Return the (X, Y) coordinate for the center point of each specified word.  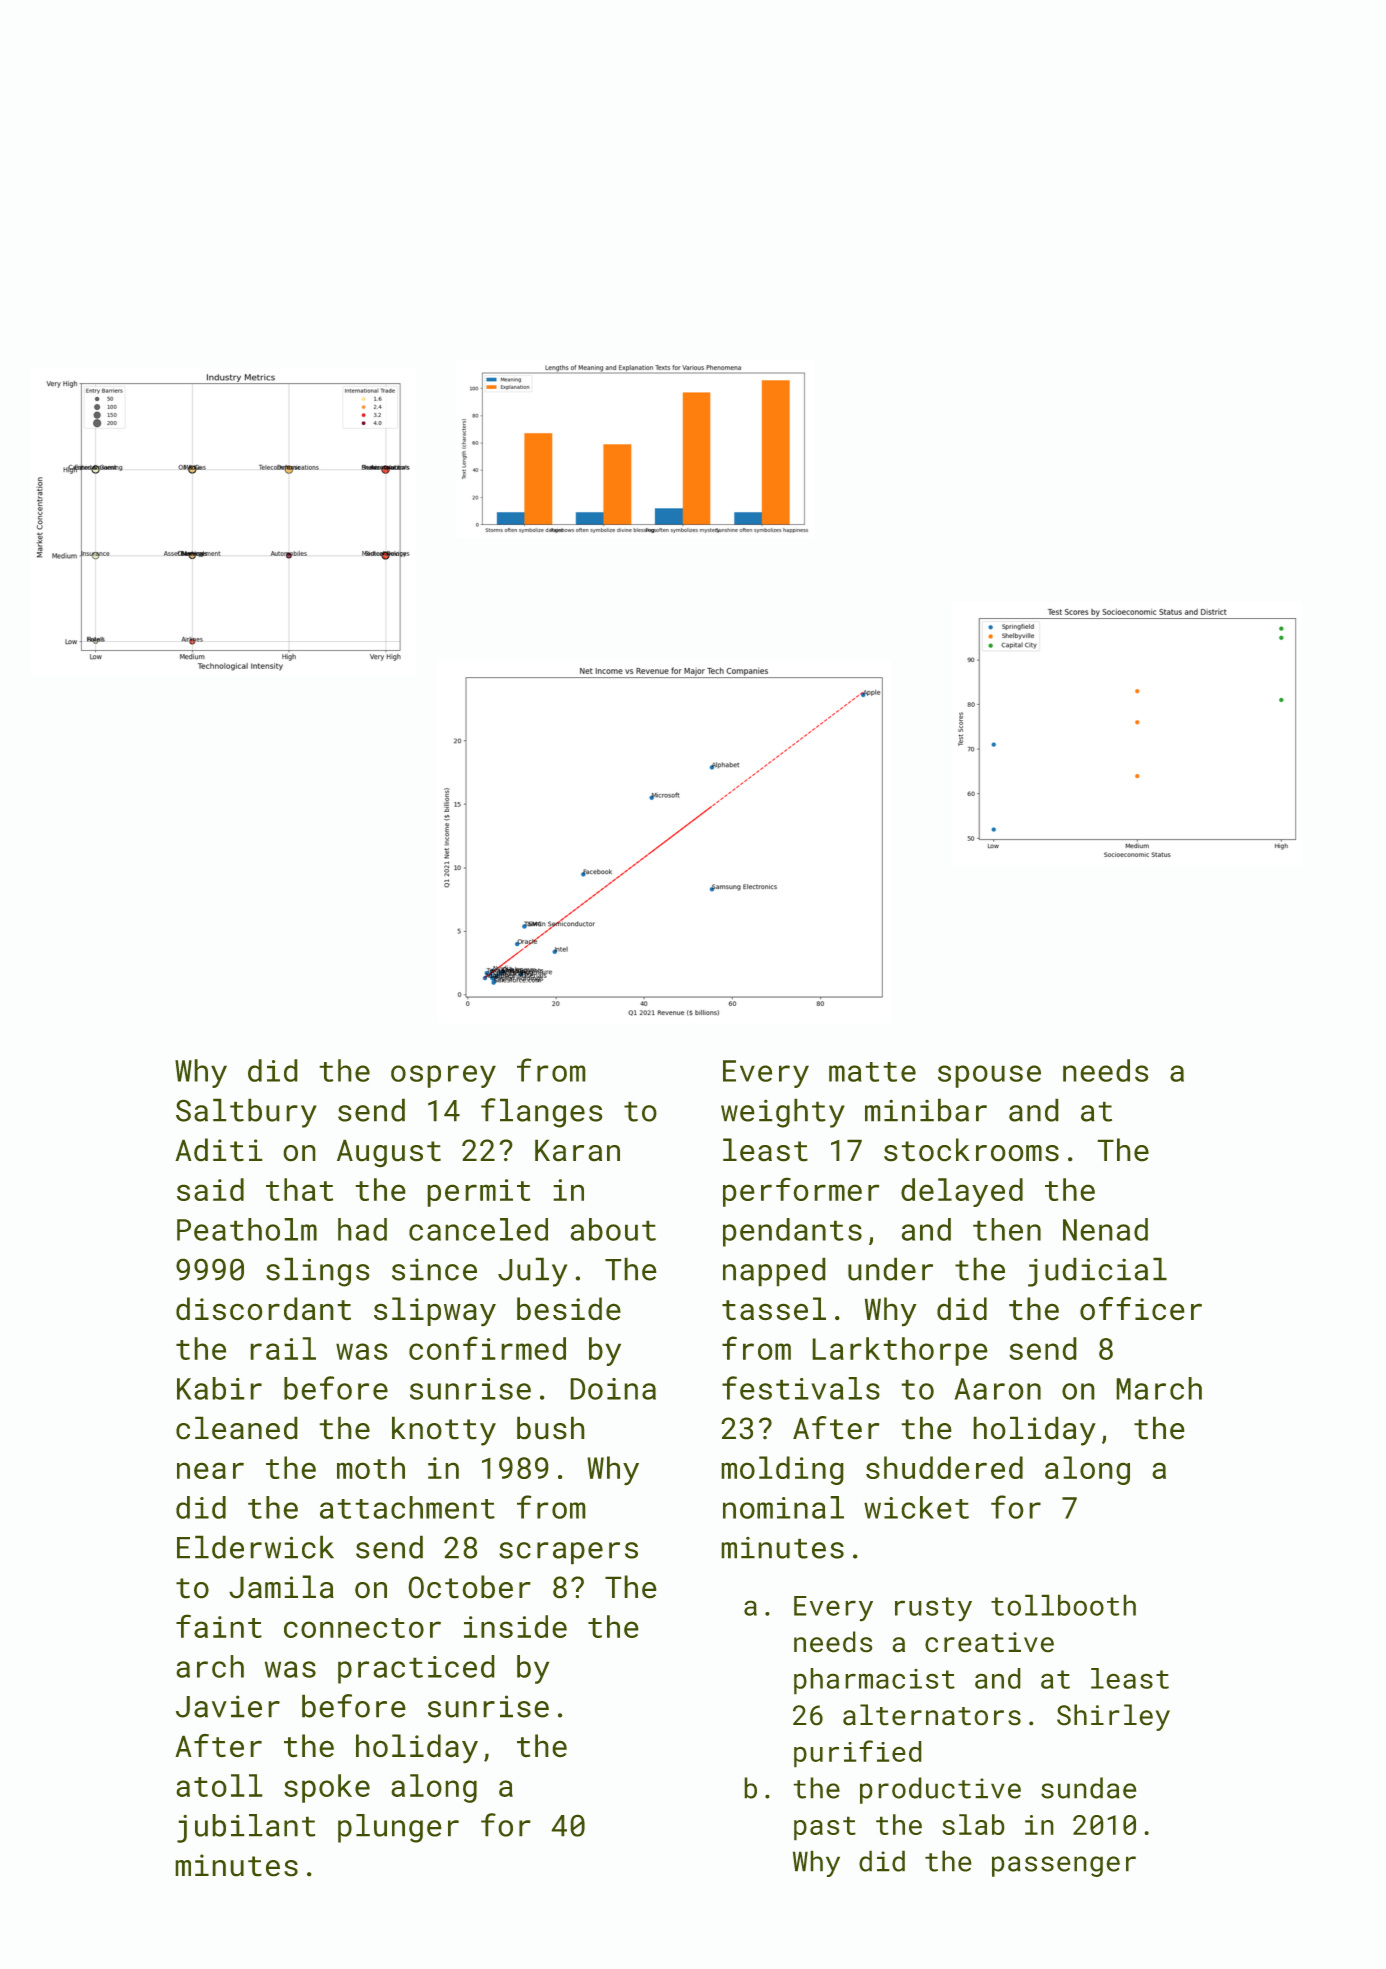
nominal (783, 1507)
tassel (774, 1308)
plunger (398, 1828)
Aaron (998, 1389)
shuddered (944, 1467)
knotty (444, 1431)
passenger (1064, 1866)
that (299, 1189)
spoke (327, 1788)
